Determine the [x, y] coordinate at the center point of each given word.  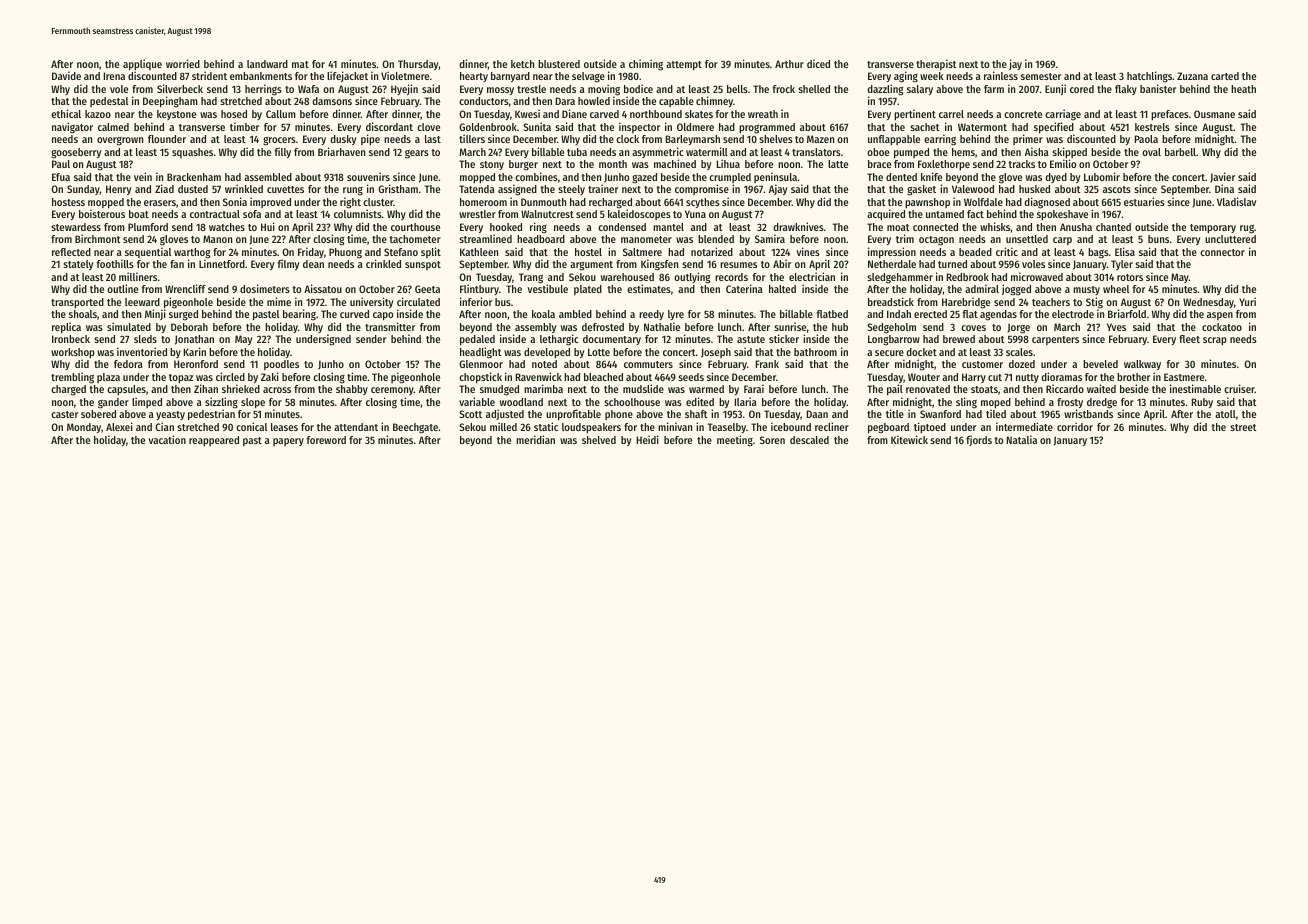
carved [604, 114]
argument [591, 266]
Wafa [308, 89]
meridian [535, 439]
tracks [1021, 164]
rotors [1130, 277]
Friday [311, 252]
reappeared [214, 441]
